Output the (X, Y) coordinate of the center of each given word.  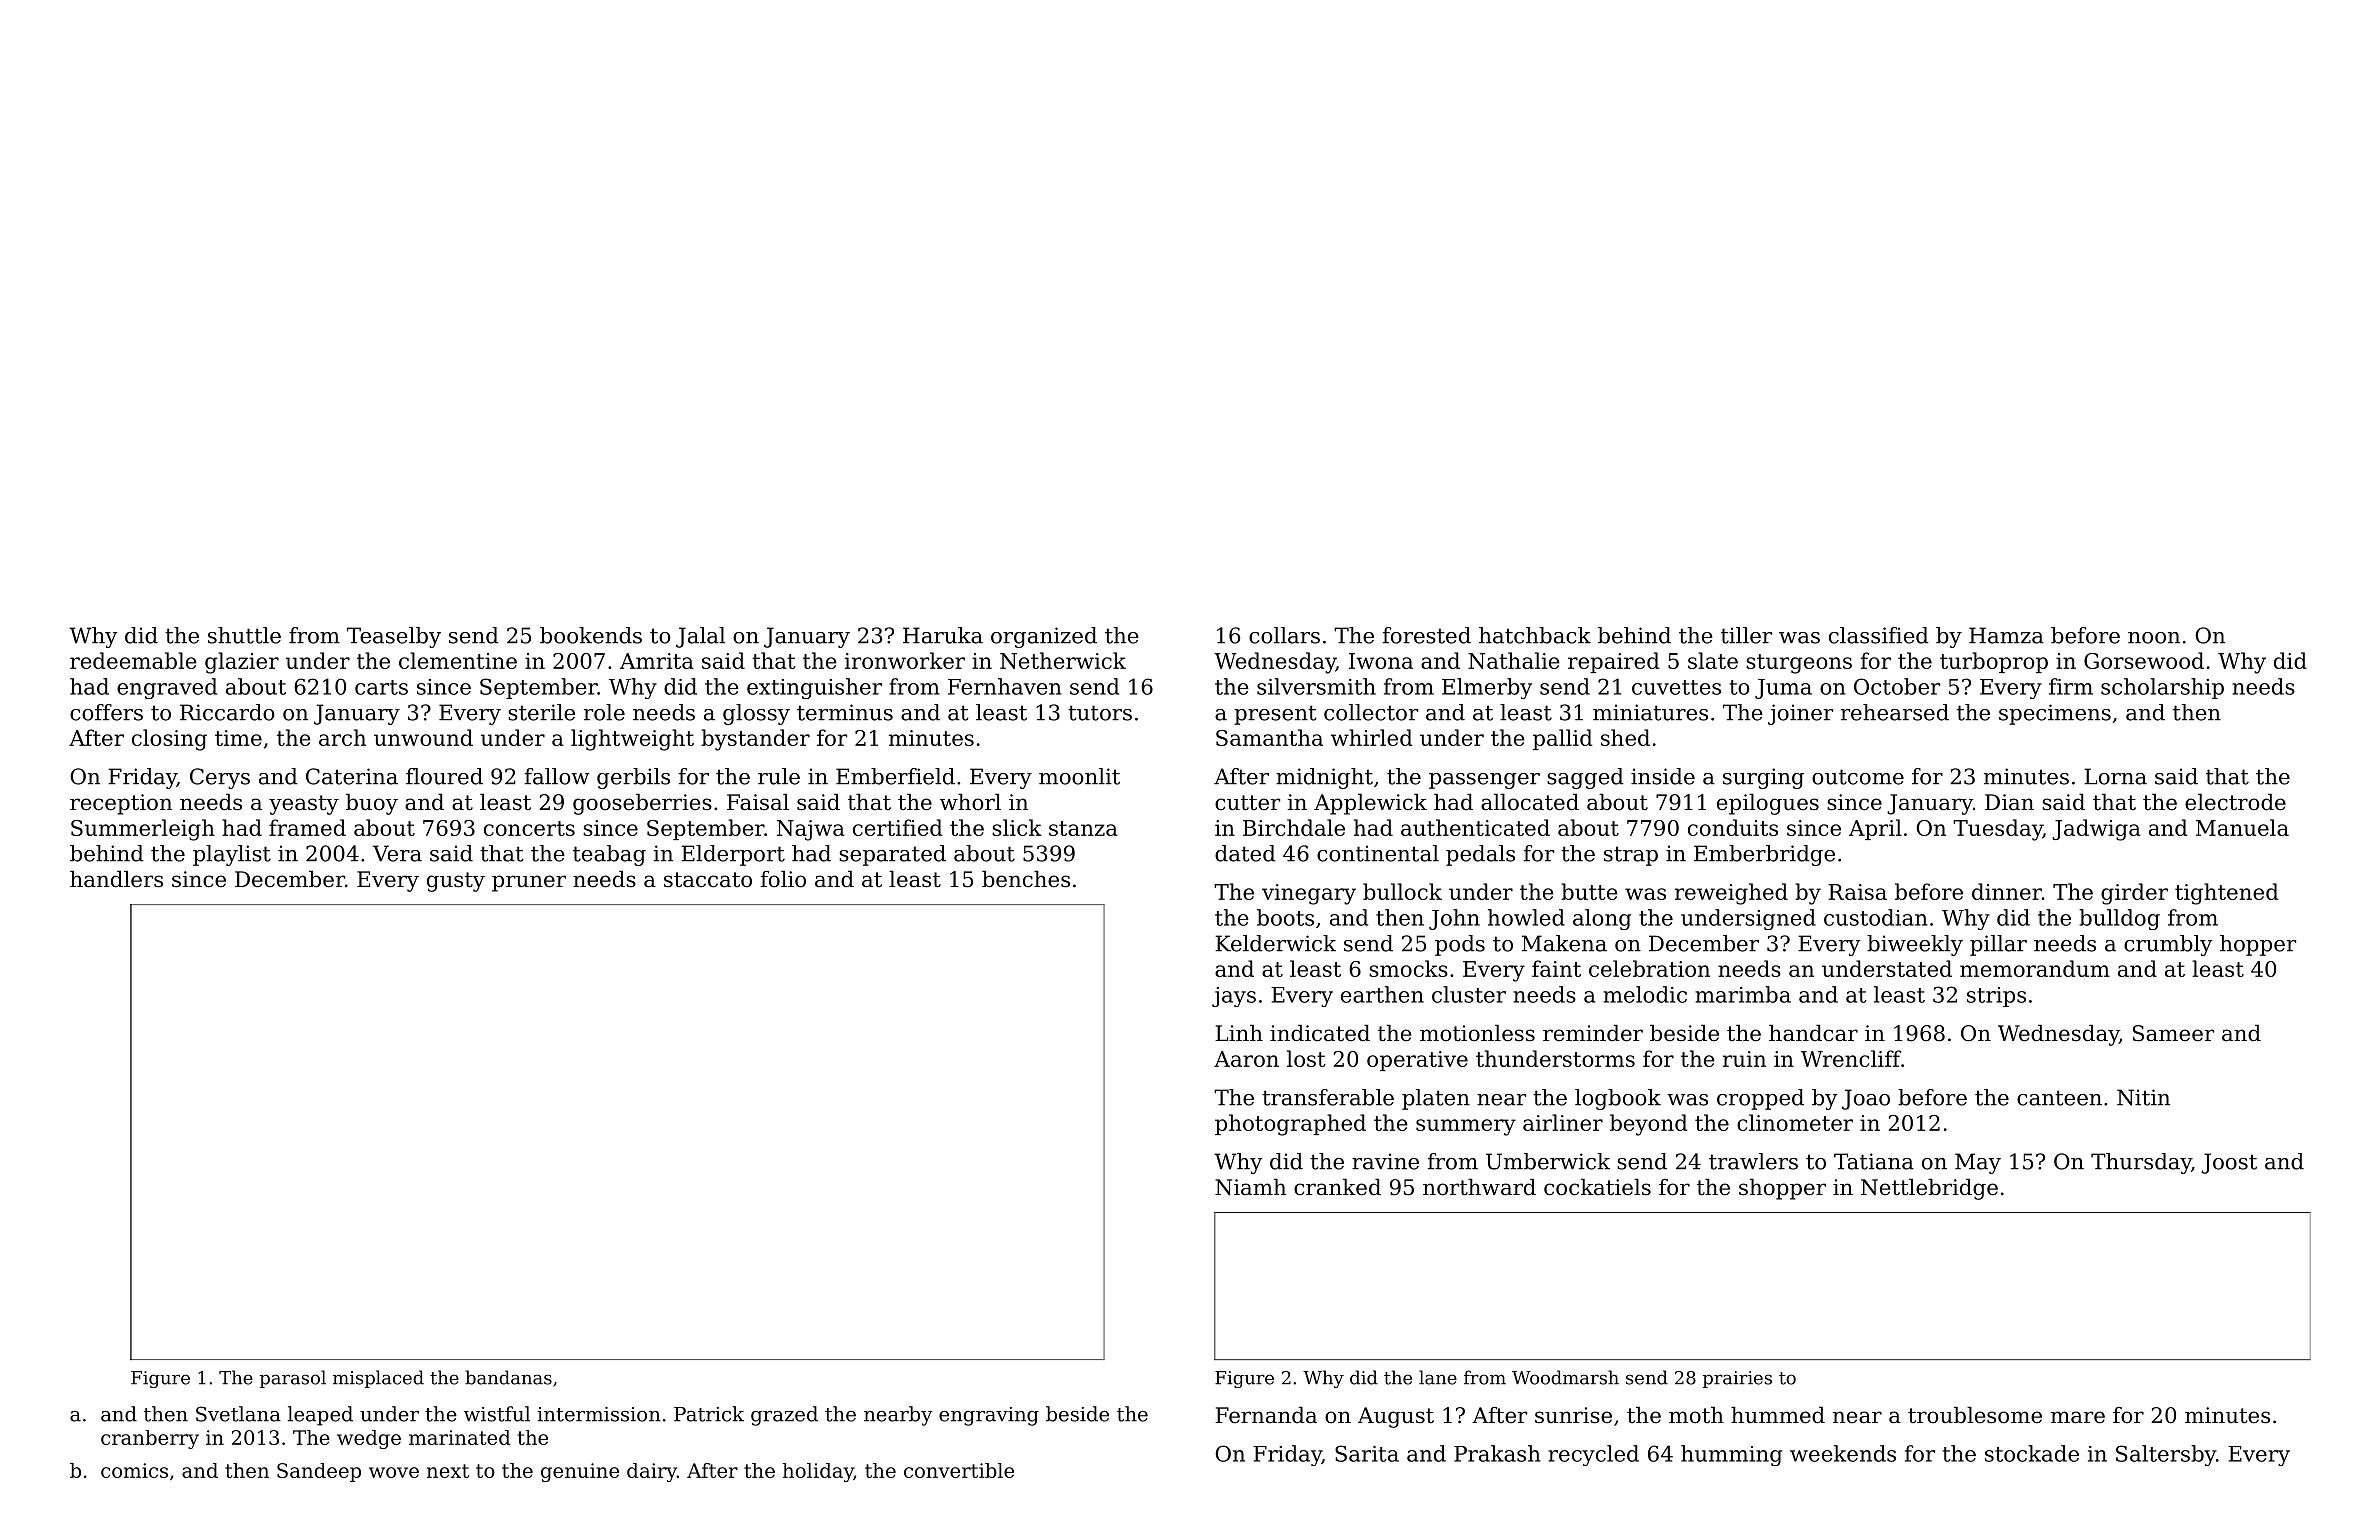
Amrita (657, 661)
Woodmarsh (1565, 1377)
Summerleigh (143, 830)
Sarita (1367, 1453)
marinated (459, 1437)
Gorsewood (2144, 660)
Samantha (1269, 737)
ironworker (905, 660)
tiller (1746, 635)
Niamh (1250, 1187)
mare (2078, 1417)
